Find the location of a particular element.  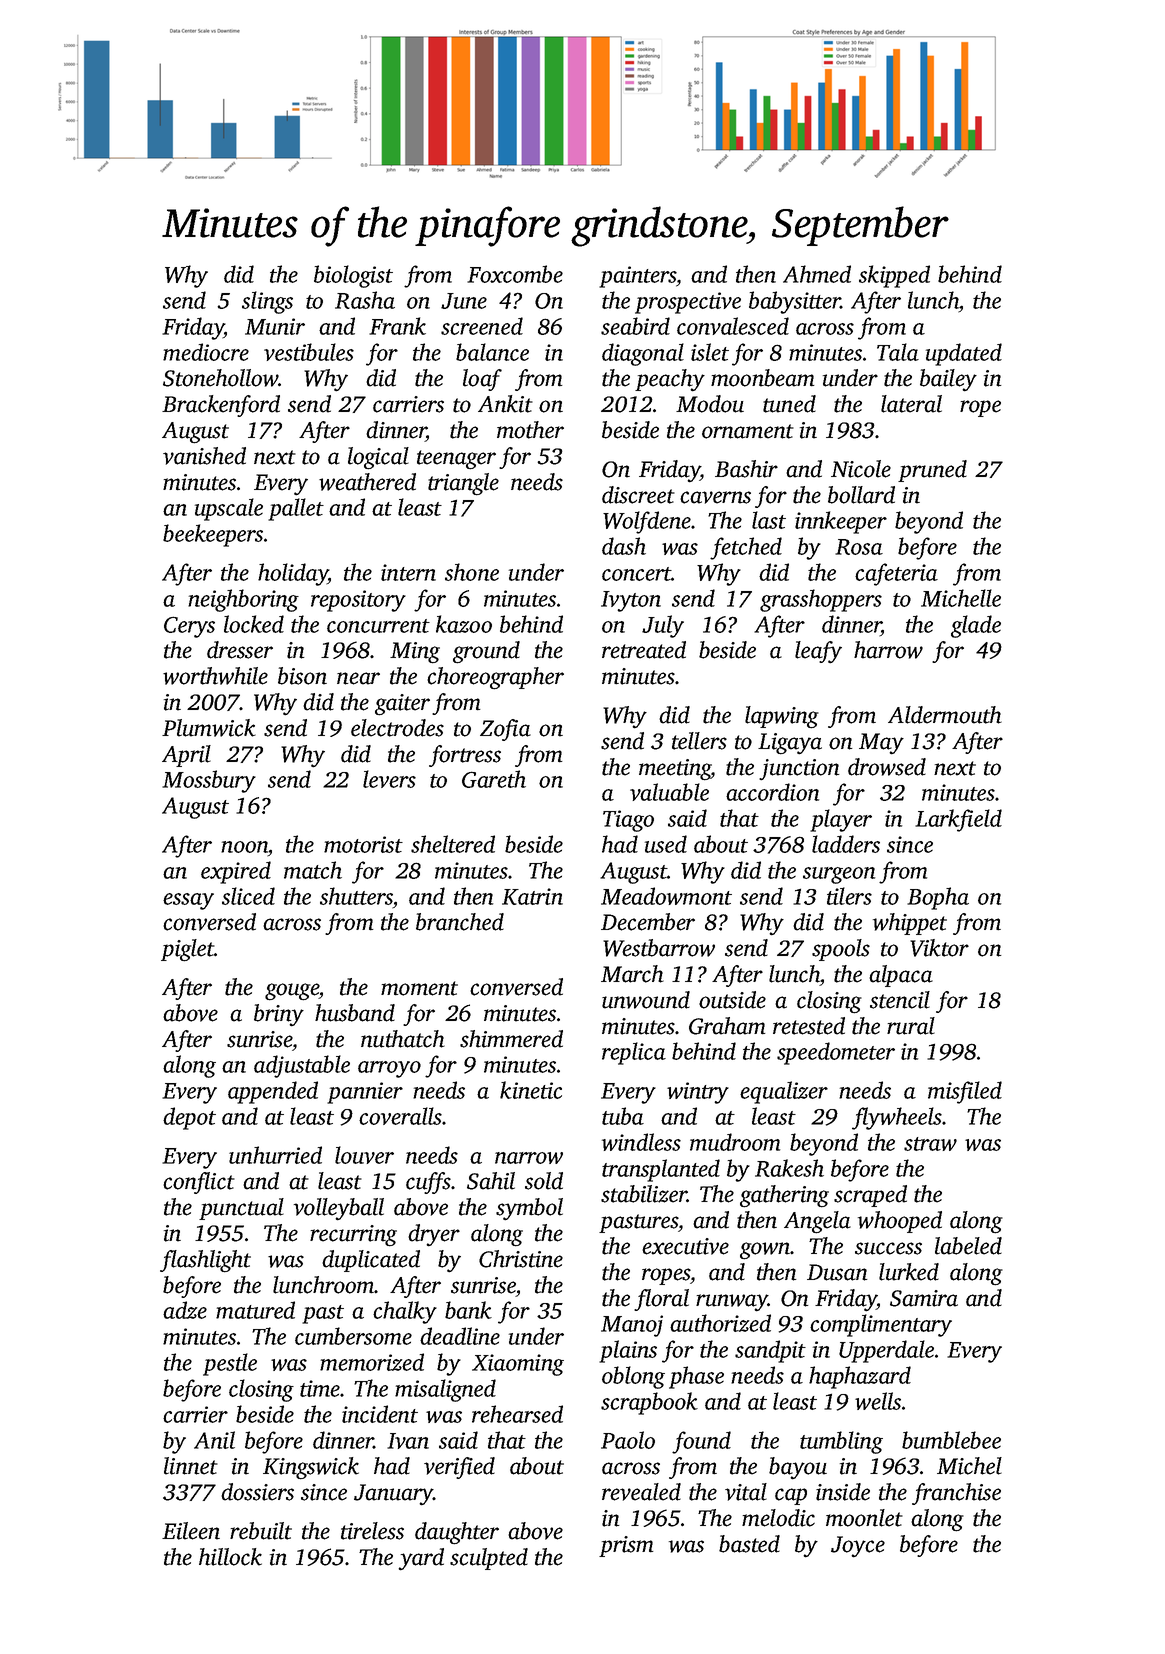

holiday is located at coordinates (293, 574).
